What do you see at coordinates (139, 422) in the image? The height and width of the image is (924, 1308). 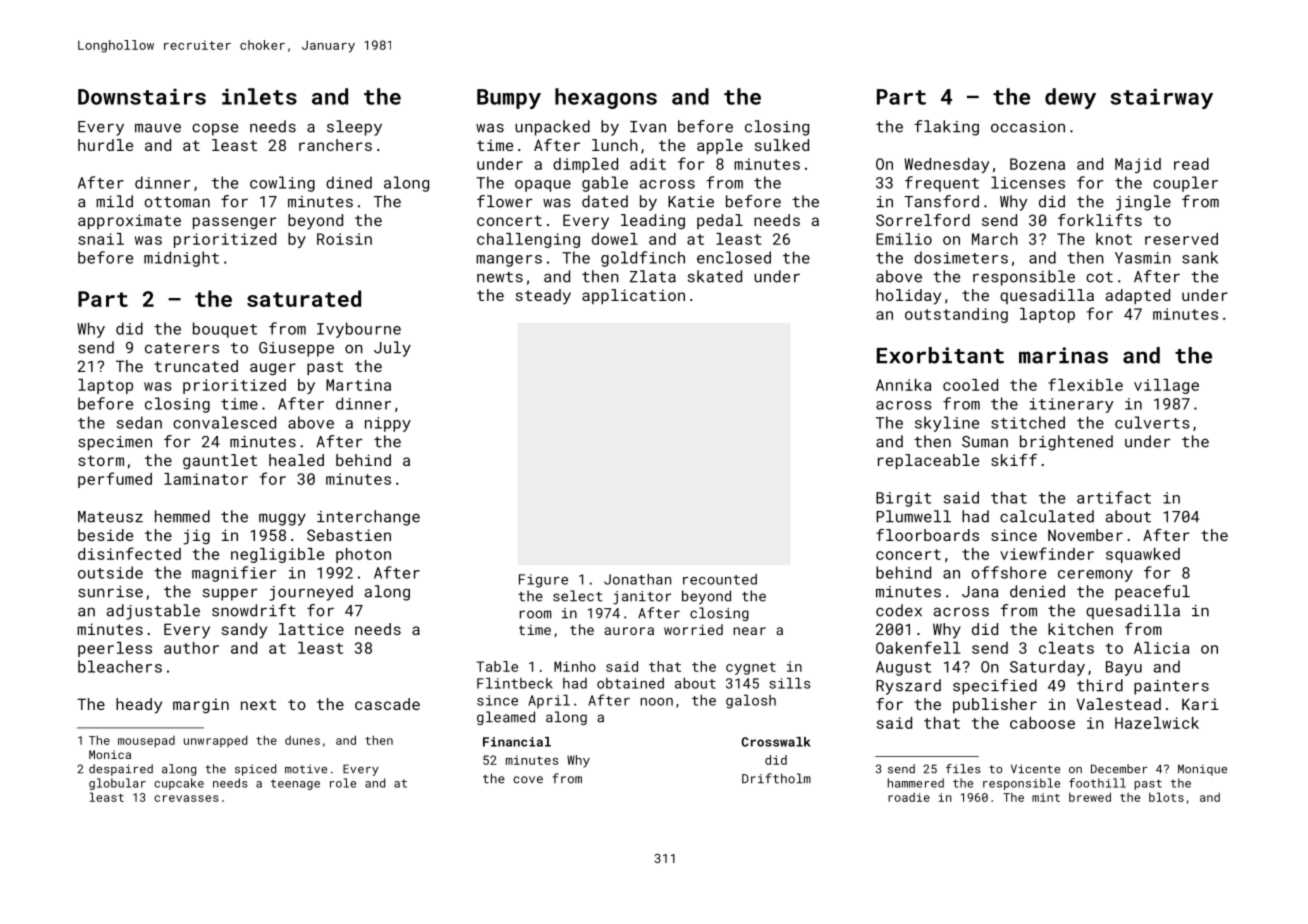 I see `sedan` at bounding box center [139, 422].
